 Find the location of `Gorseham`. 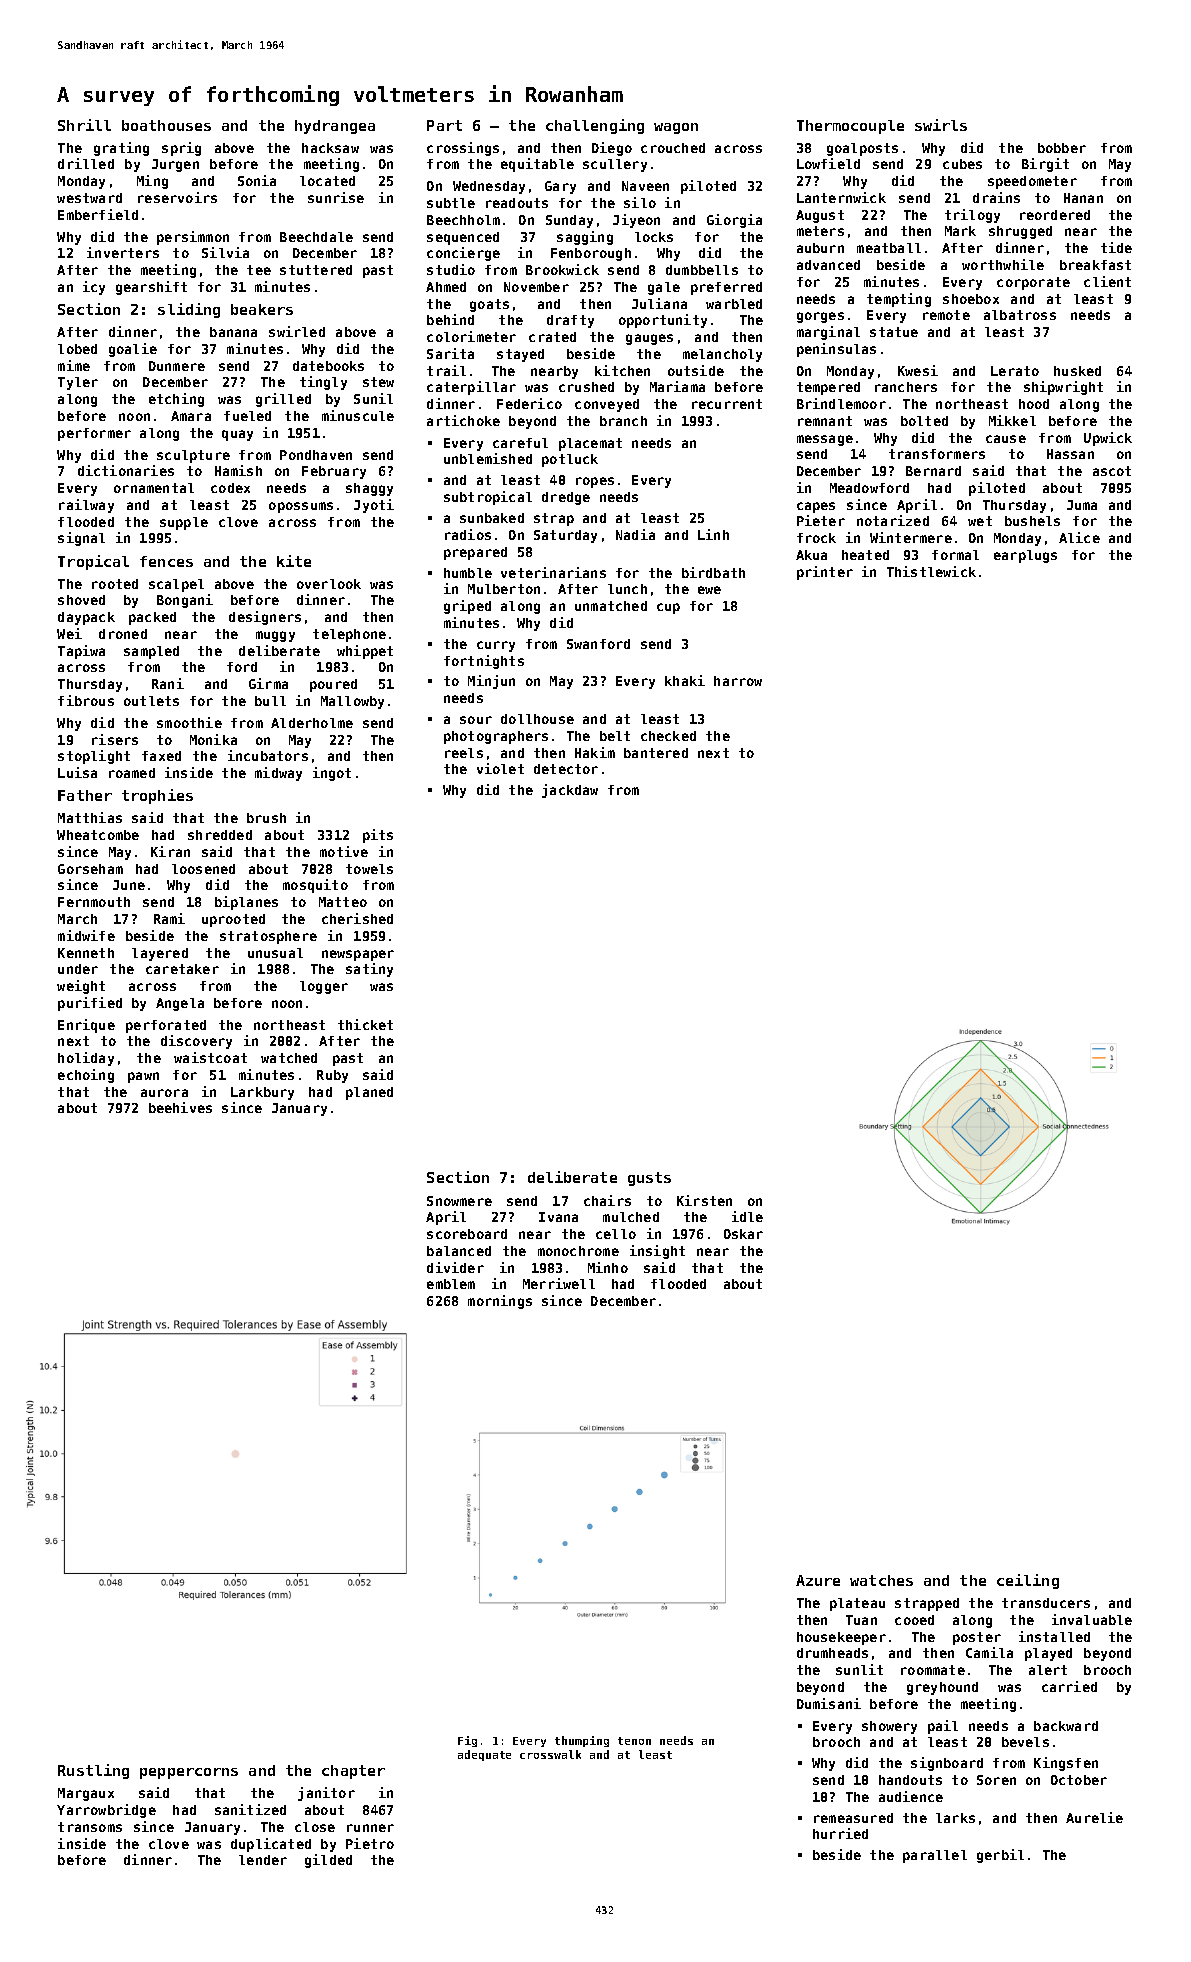

Gorseham is located at coordinates (90, 869).
